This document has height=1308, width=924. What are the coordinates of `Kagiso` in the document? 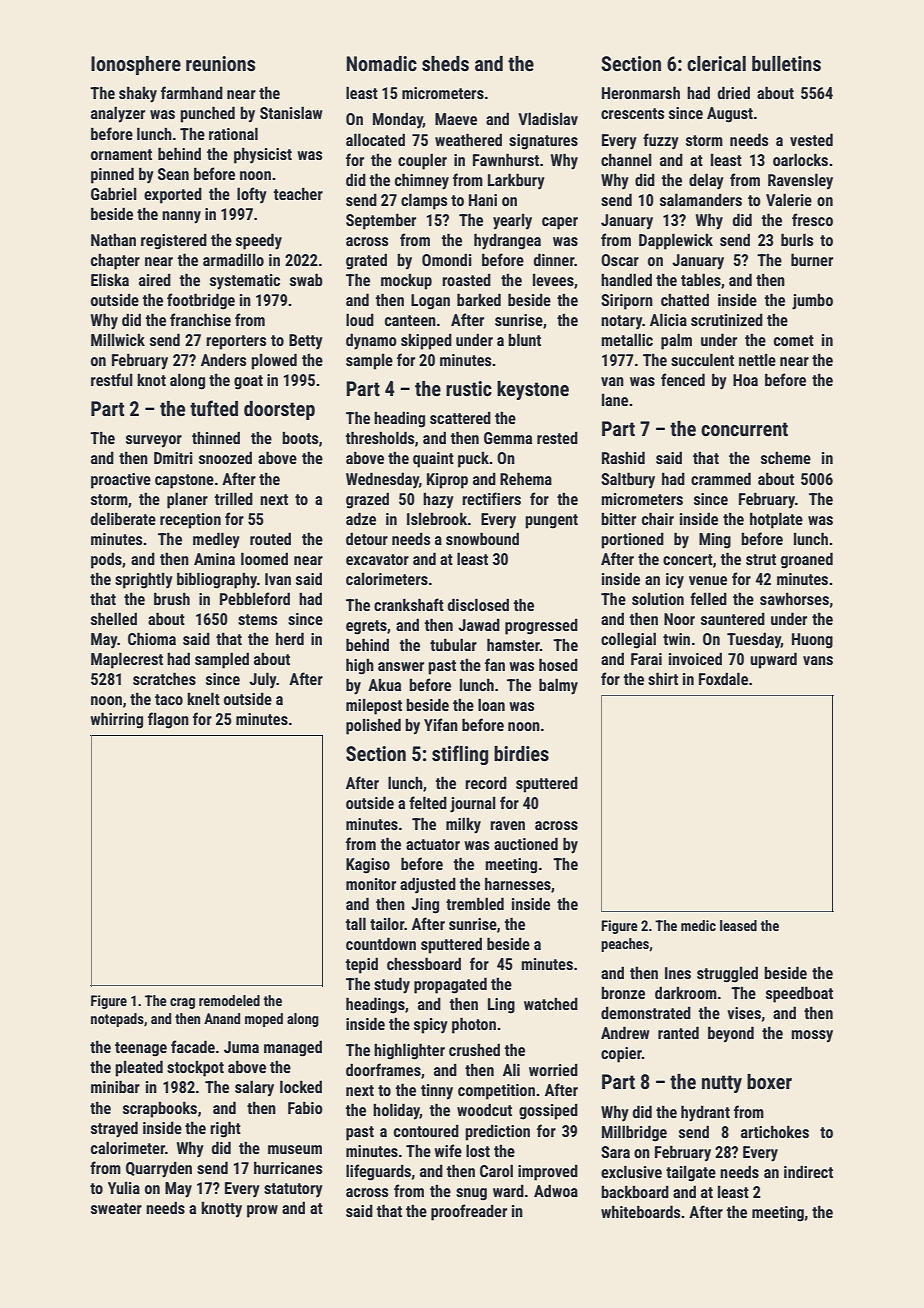 It's located at (368, 866).
